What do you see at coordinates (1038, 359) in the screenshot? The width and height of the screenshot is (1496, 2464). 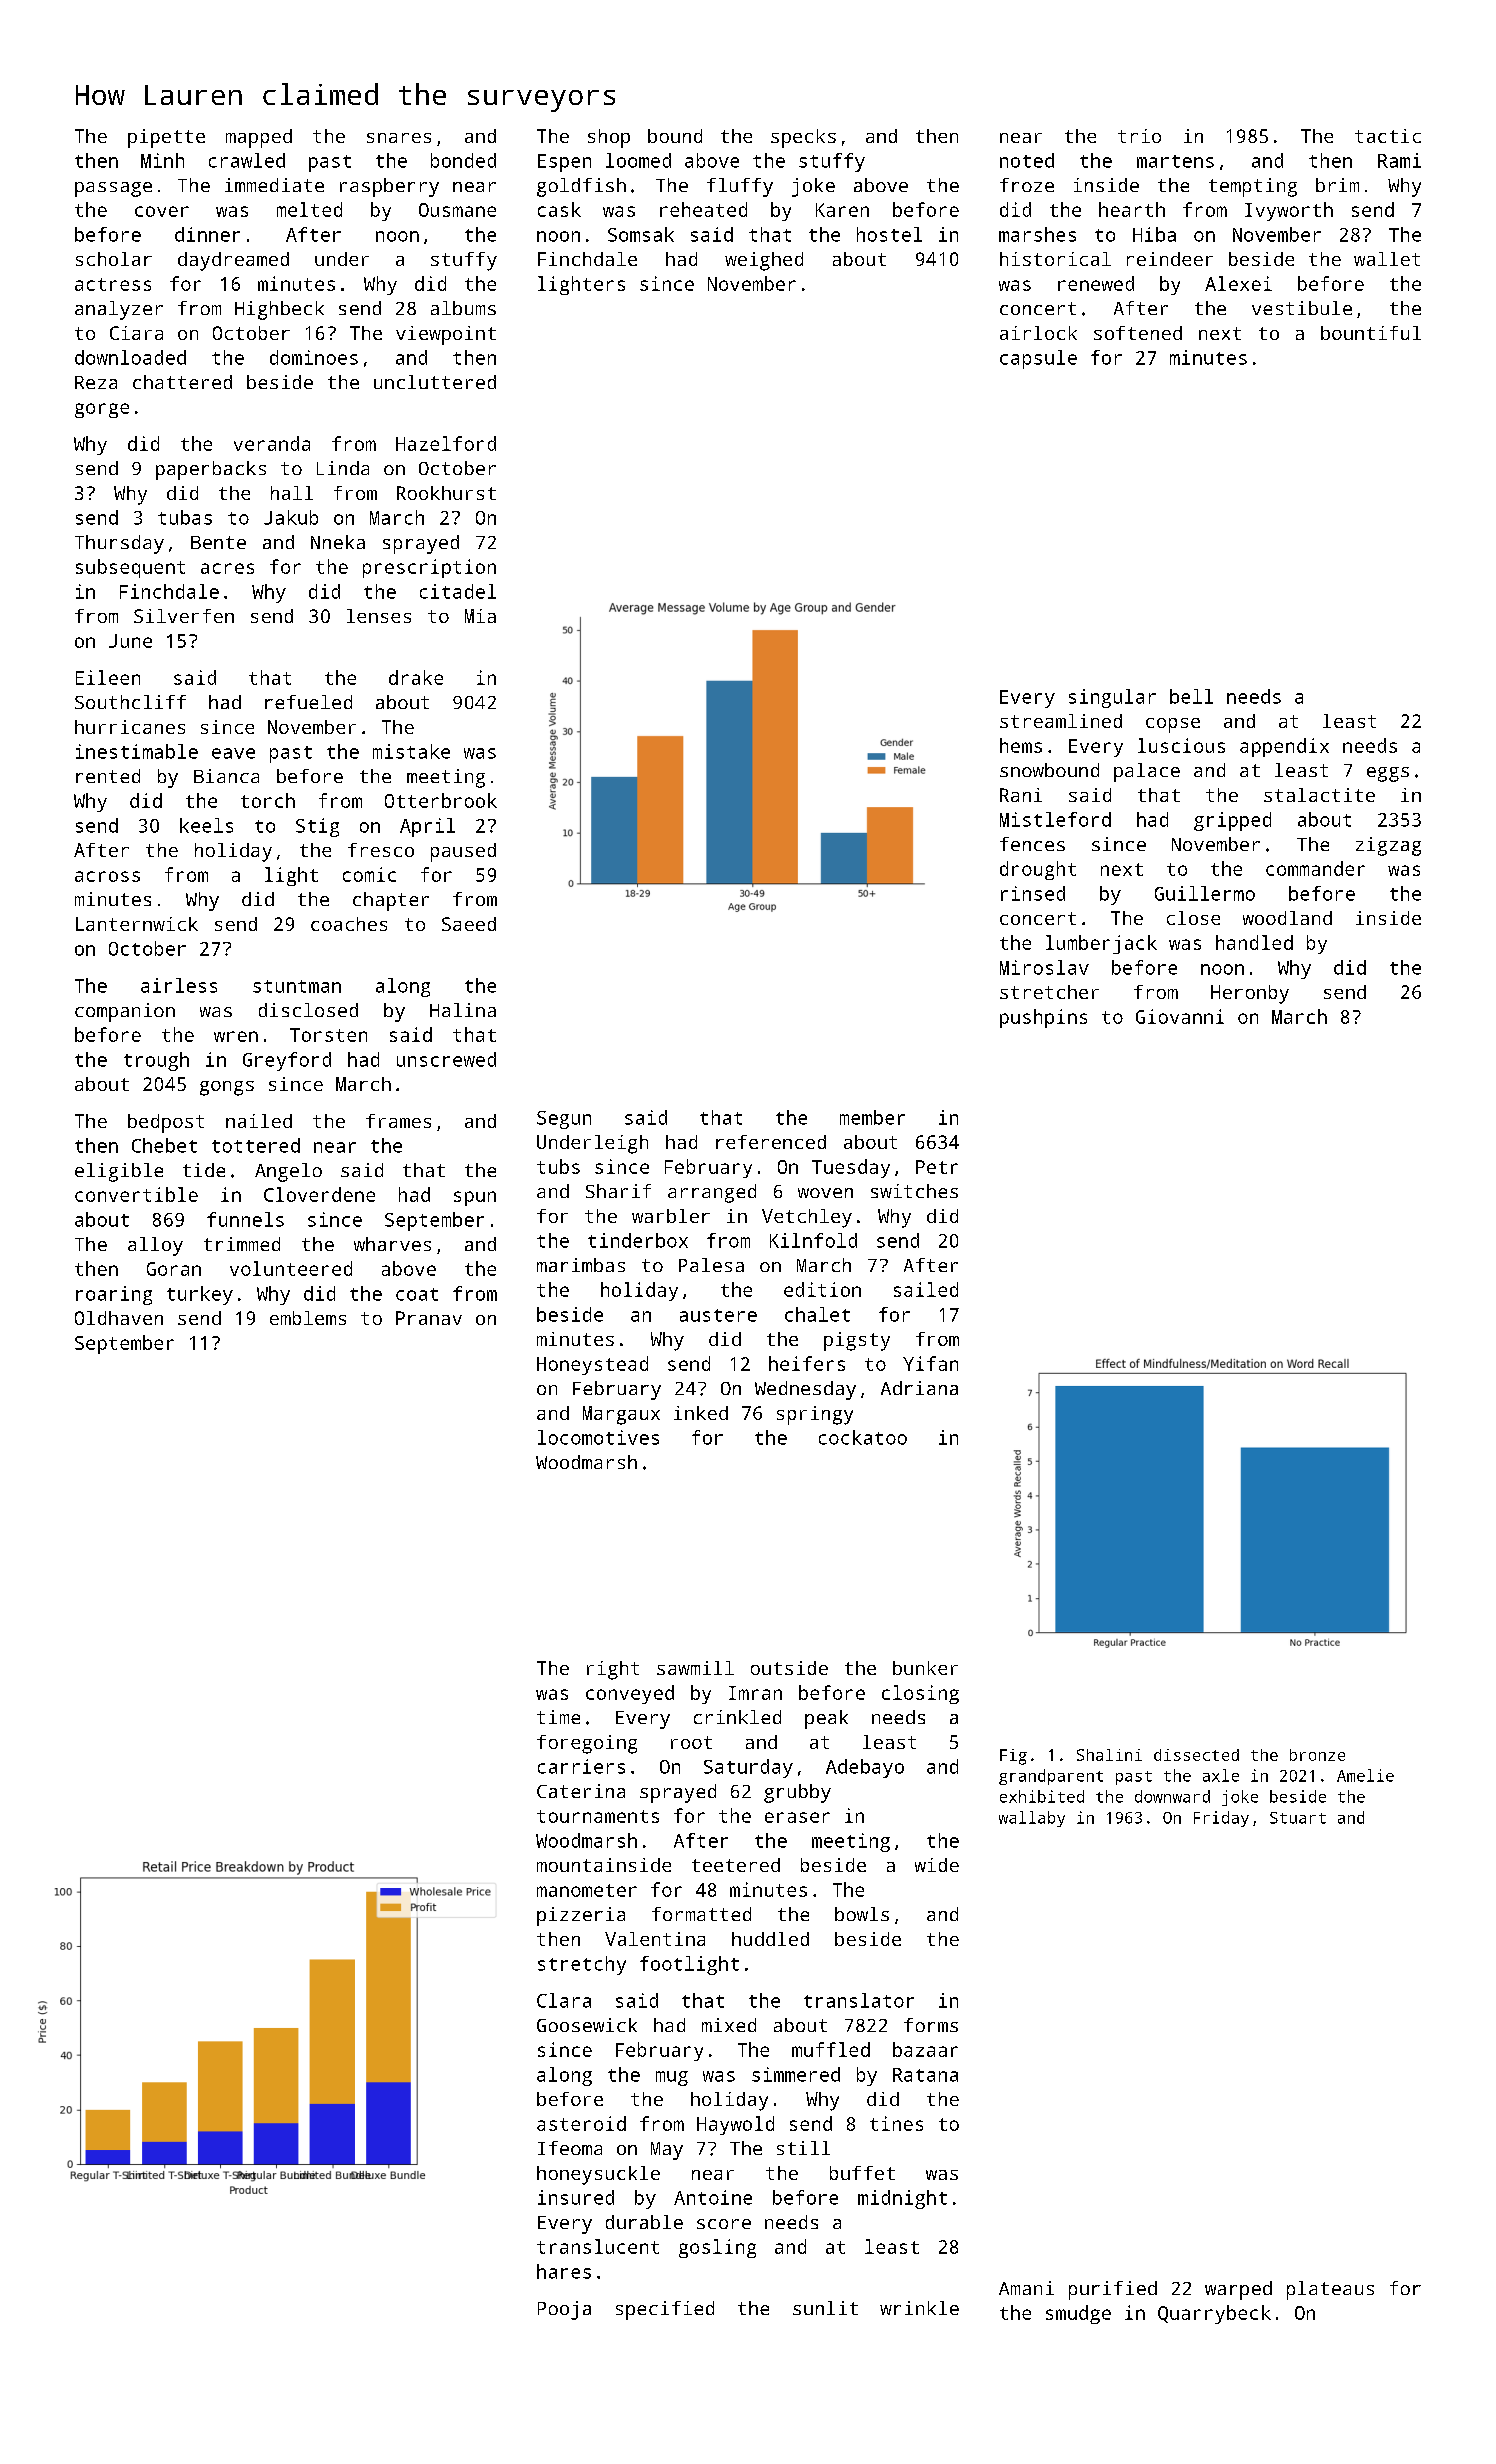 I see `capsule` at bounding box center [1038, 359].
